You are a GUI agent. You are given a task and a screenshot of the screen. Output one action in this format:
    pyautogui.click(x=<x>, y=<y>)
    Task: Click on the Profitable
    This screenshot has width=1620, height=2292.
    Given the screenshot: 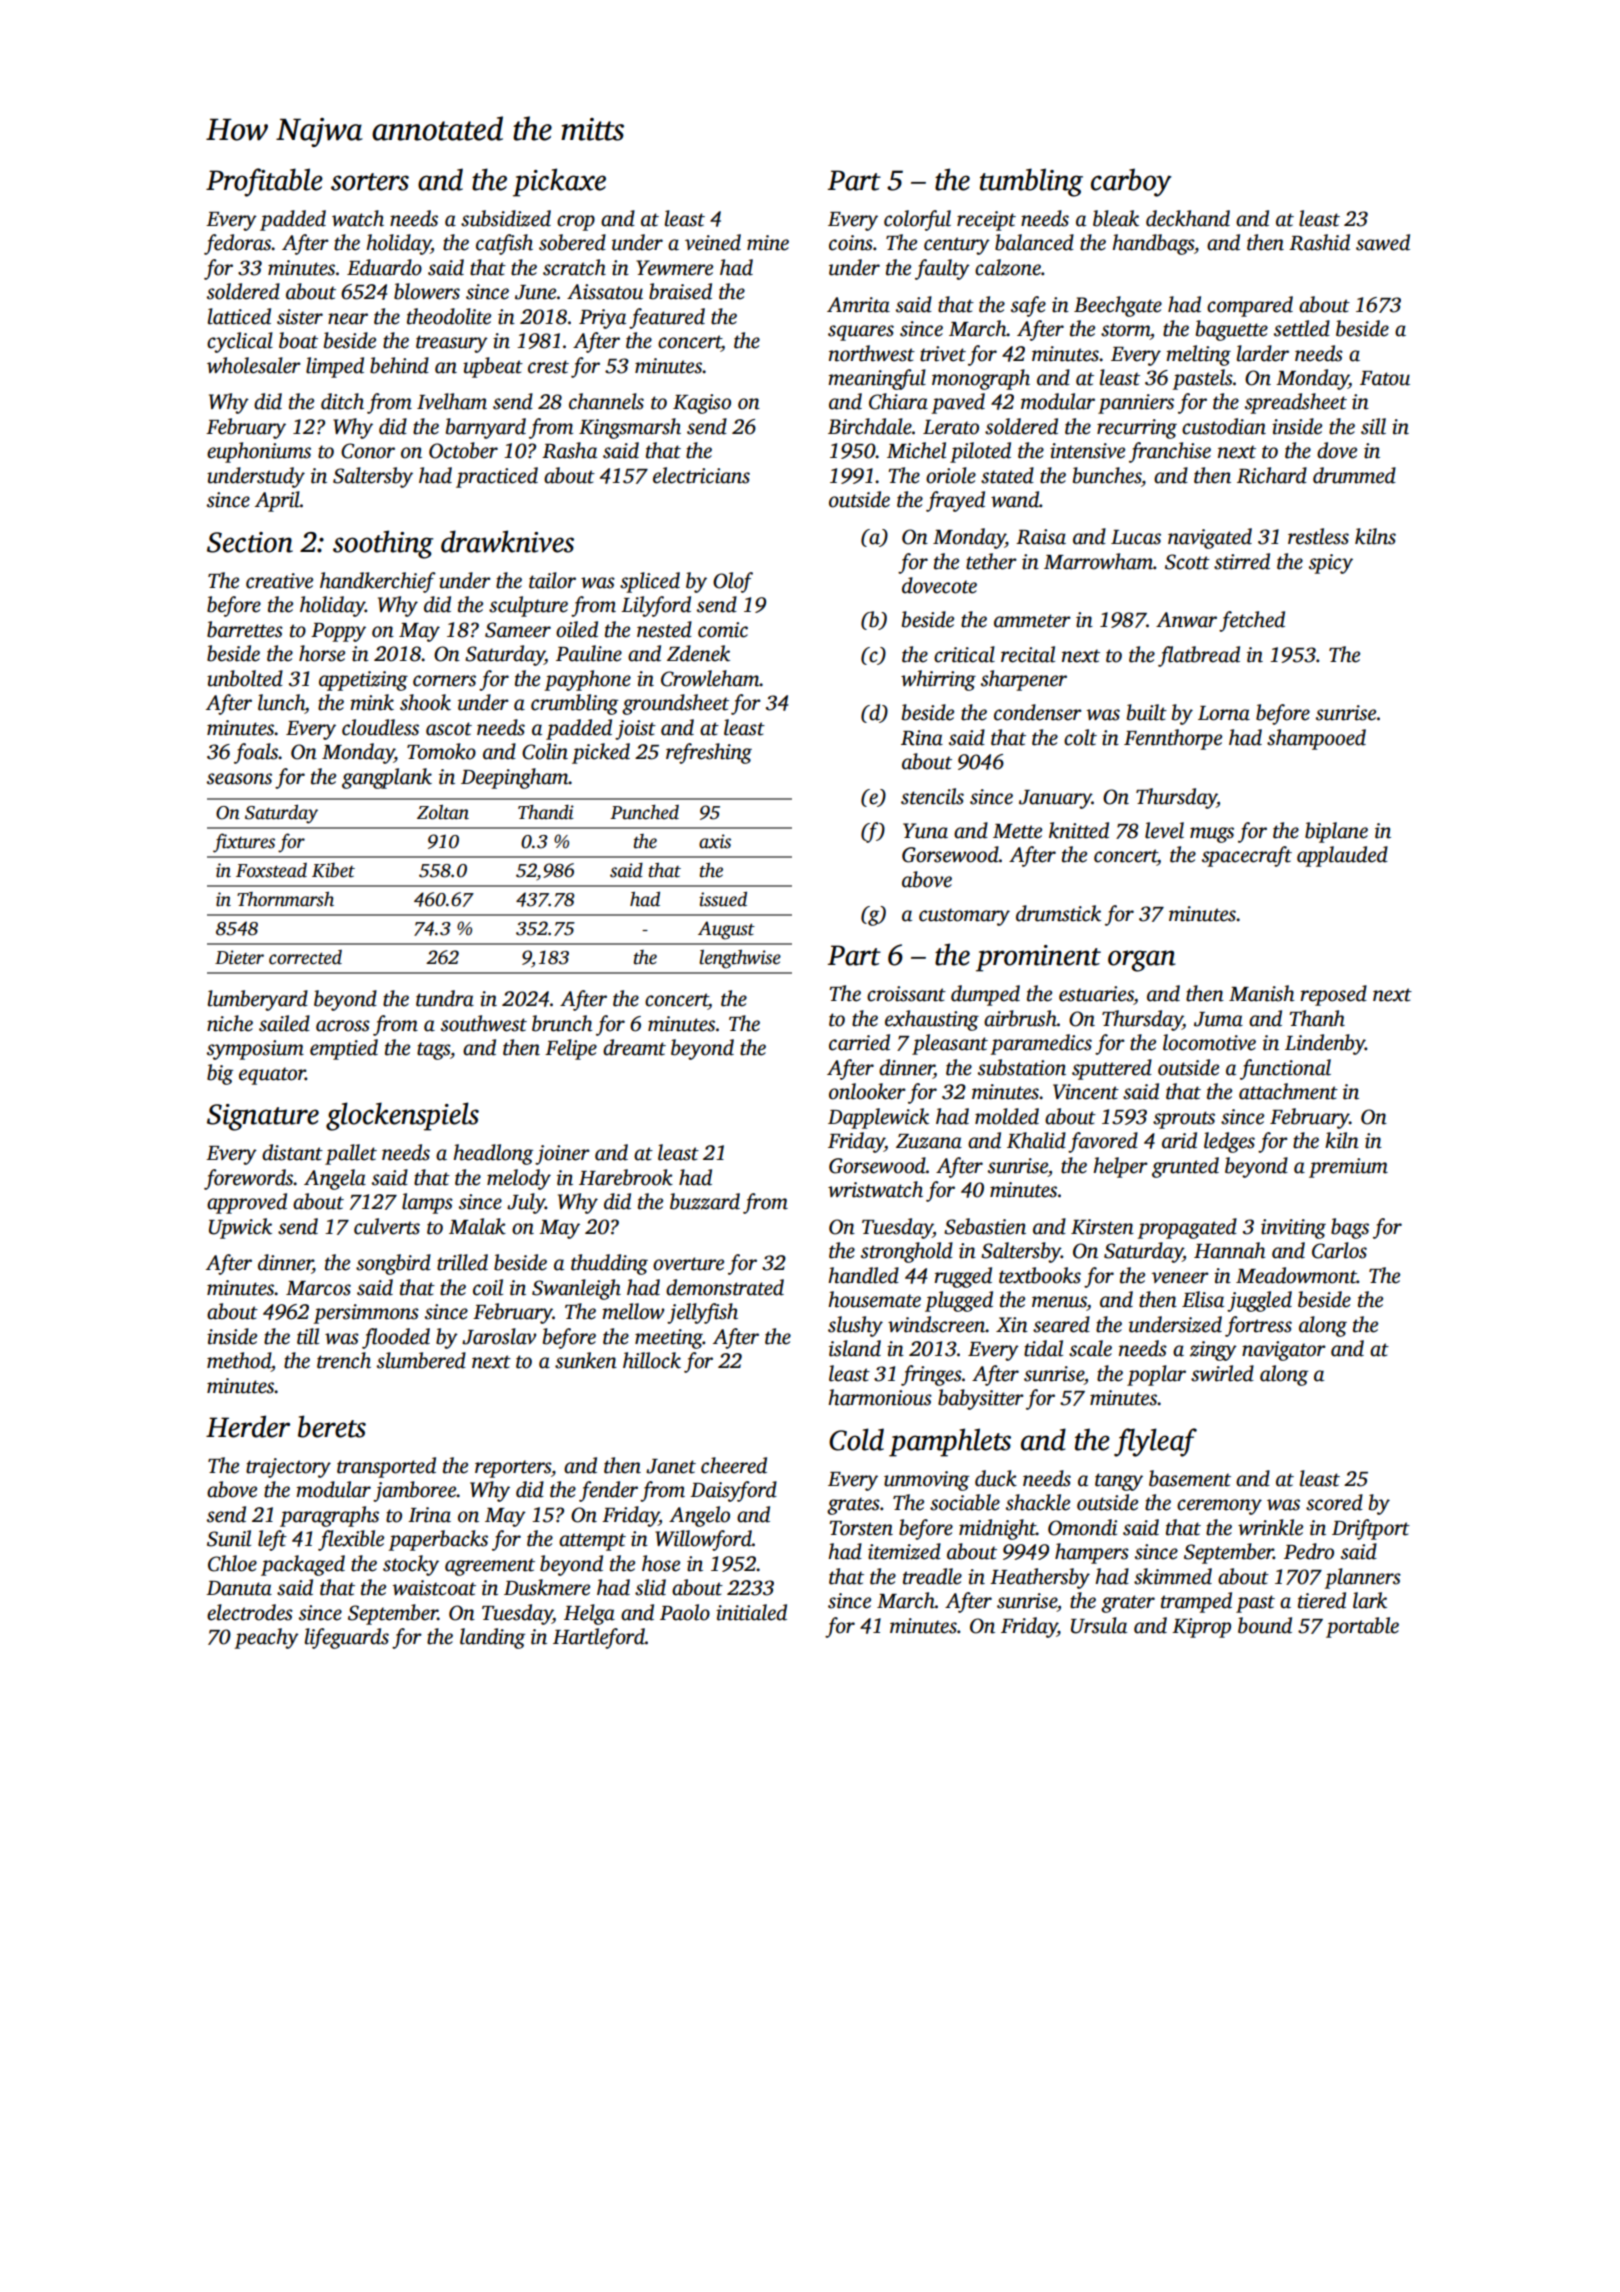 What is the action you would take?
    pyautogui.click(x=264, y=182)
